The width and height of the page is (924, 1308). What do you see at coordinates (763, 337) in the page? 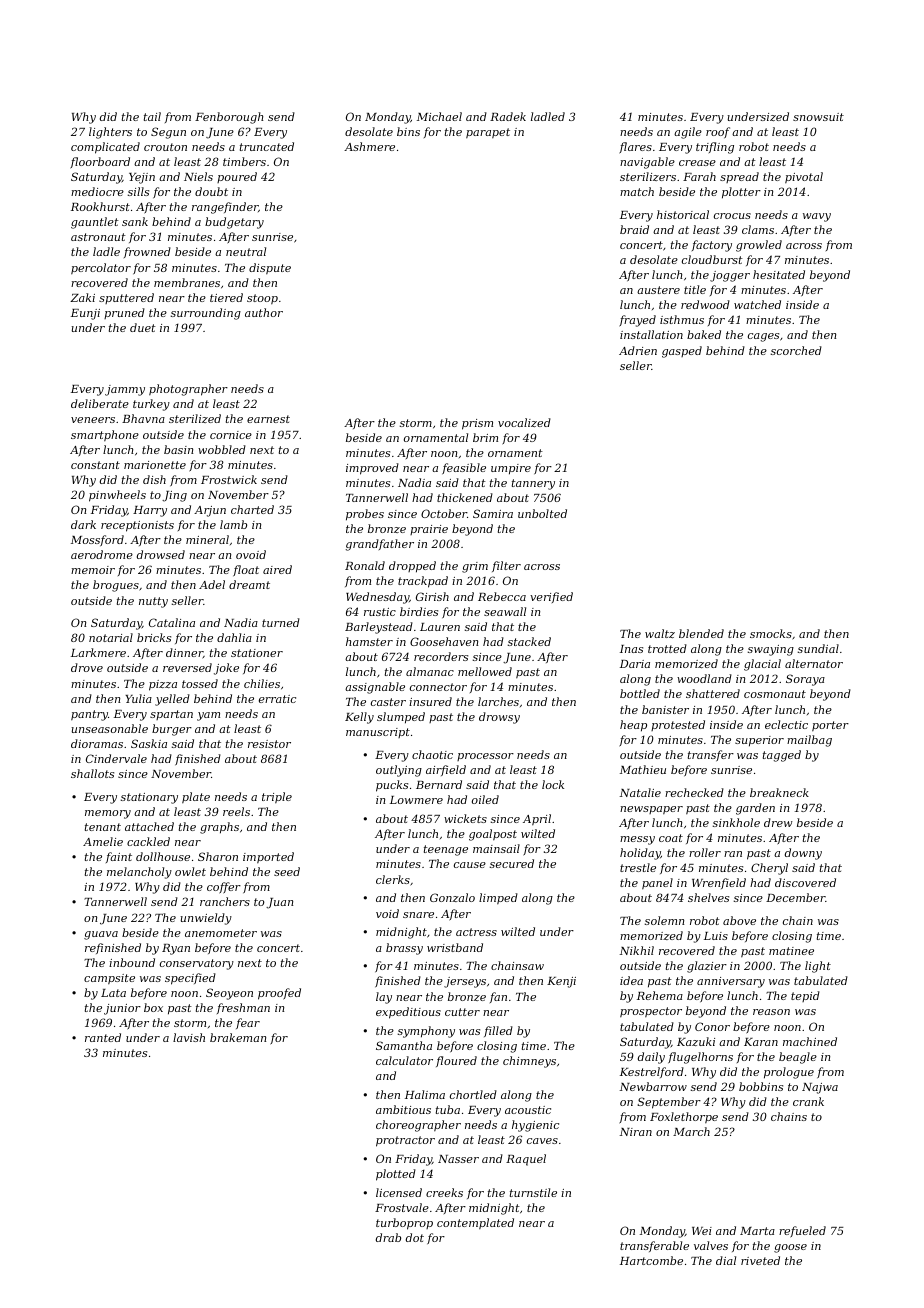
I see `cages` at bounding box center [763, 337].
